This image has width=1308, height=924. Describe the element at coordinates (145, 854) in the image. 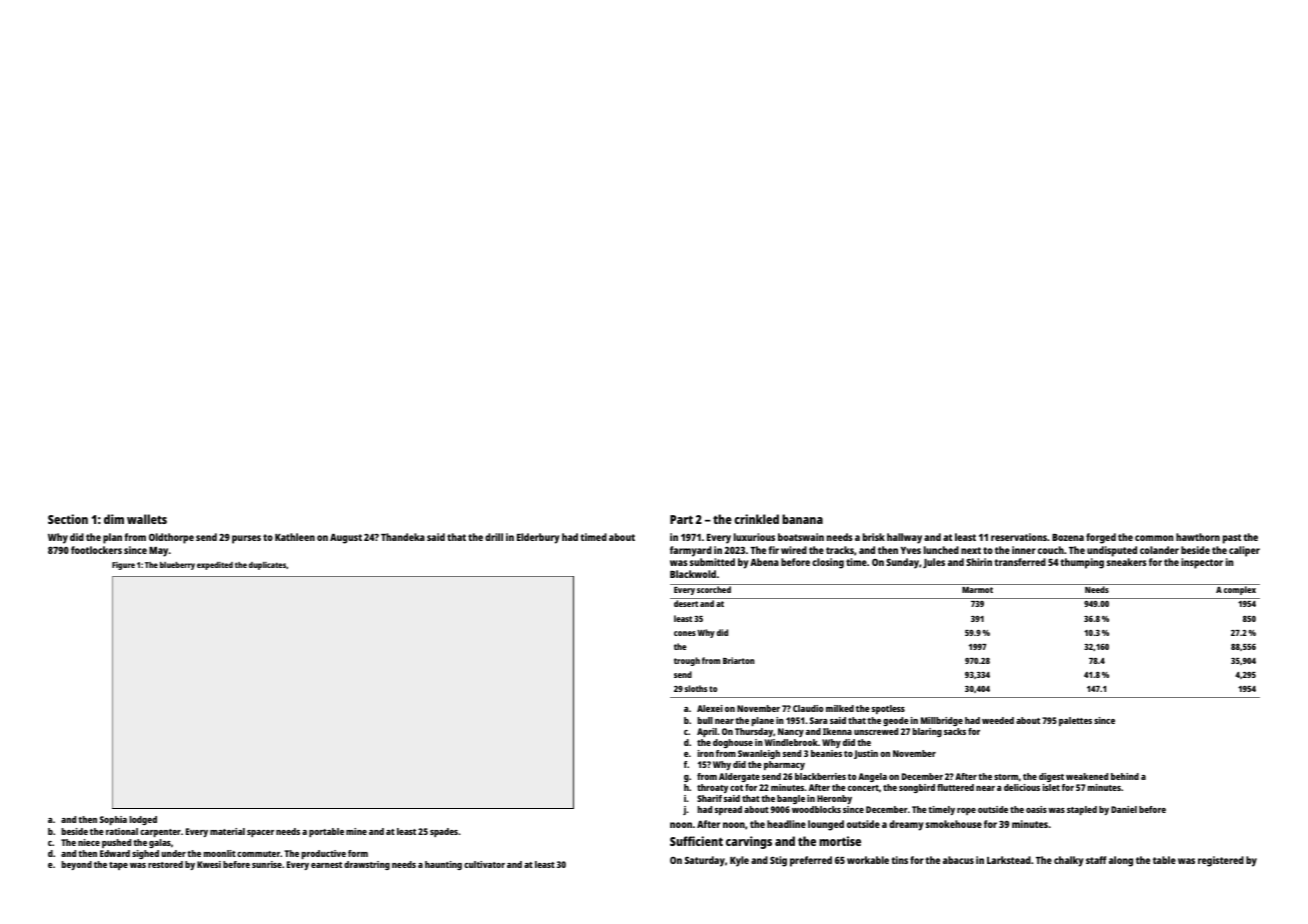

I see `sighed` at that location.
